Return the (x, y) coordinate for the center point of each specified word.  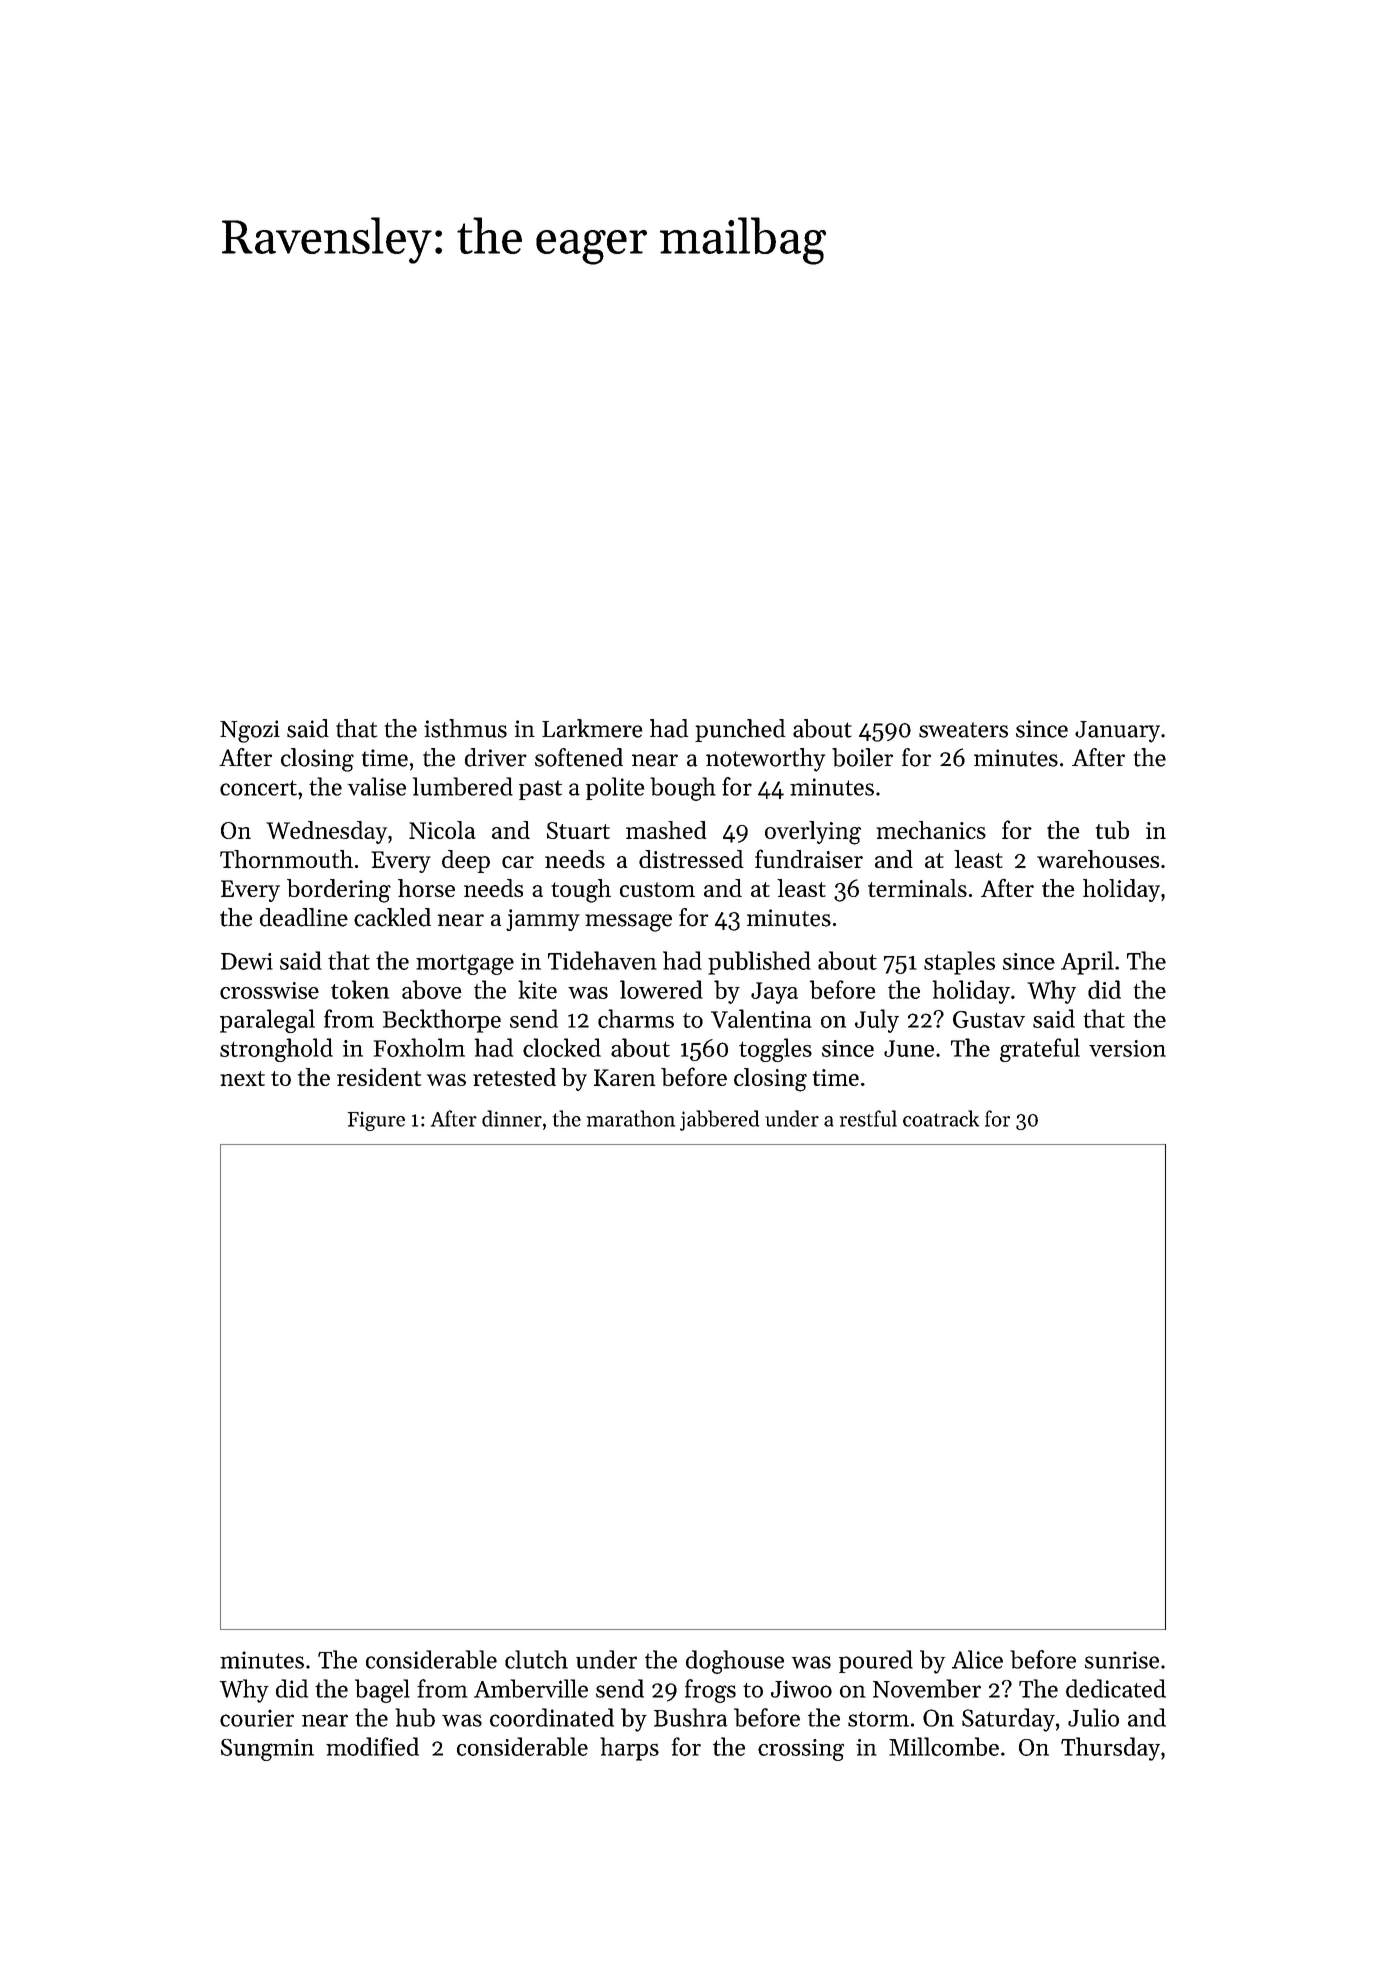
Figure (376, 1121)
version (1127, 1048)
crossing (801, 1750)
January (1117, 732)
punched (740, 730)
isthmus (465, 728)
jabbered (719, 1120)
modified (372, 1746)
